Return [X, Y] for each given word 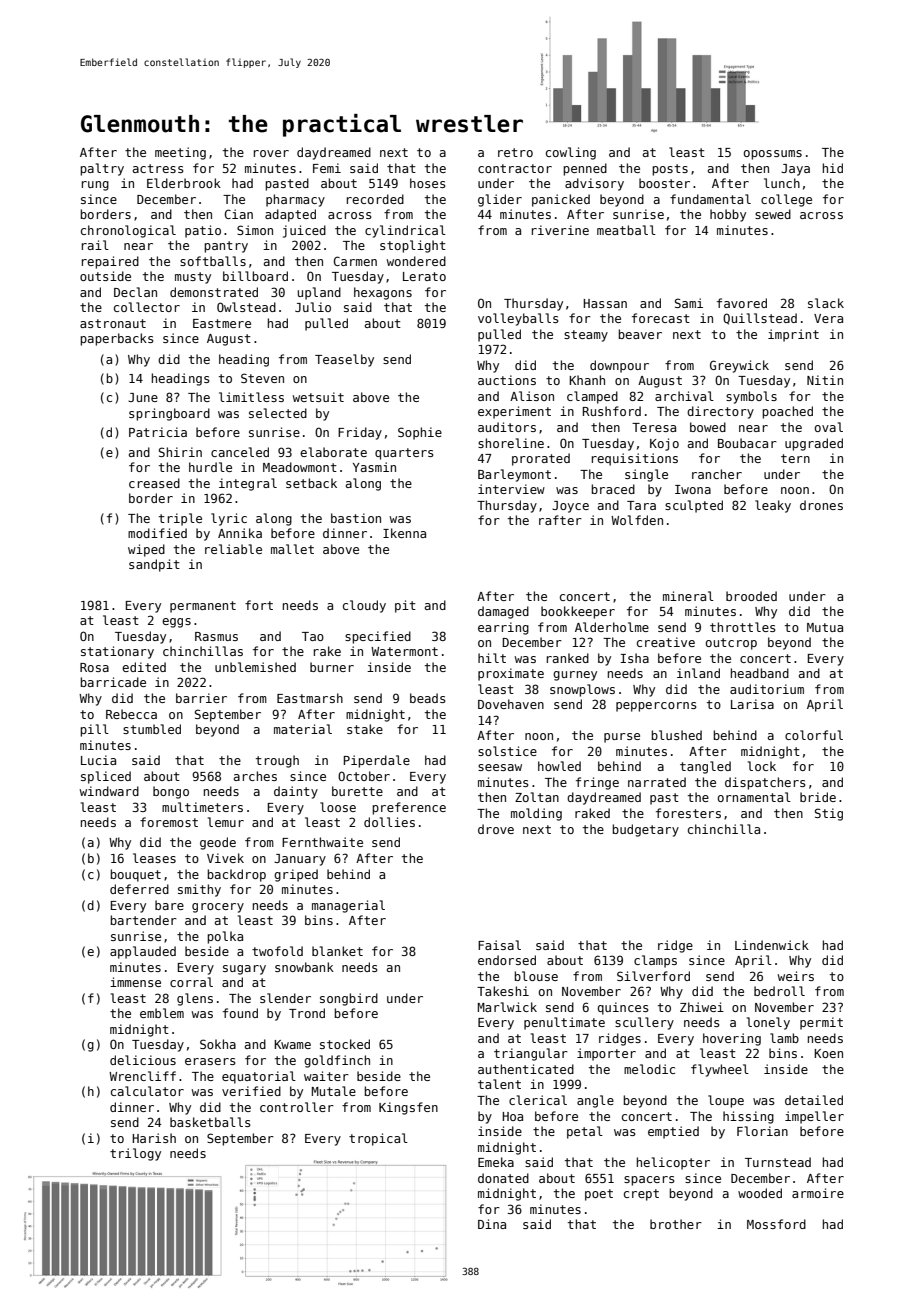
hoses [428, 183]
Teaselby [344, 360]
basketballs [210, 1122]
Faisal [499, 945]
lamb [784, 1038]
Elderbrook [184, 183]
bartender [143, 920]
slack [826, 303]
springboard [169, 414]
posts [670, 170]
